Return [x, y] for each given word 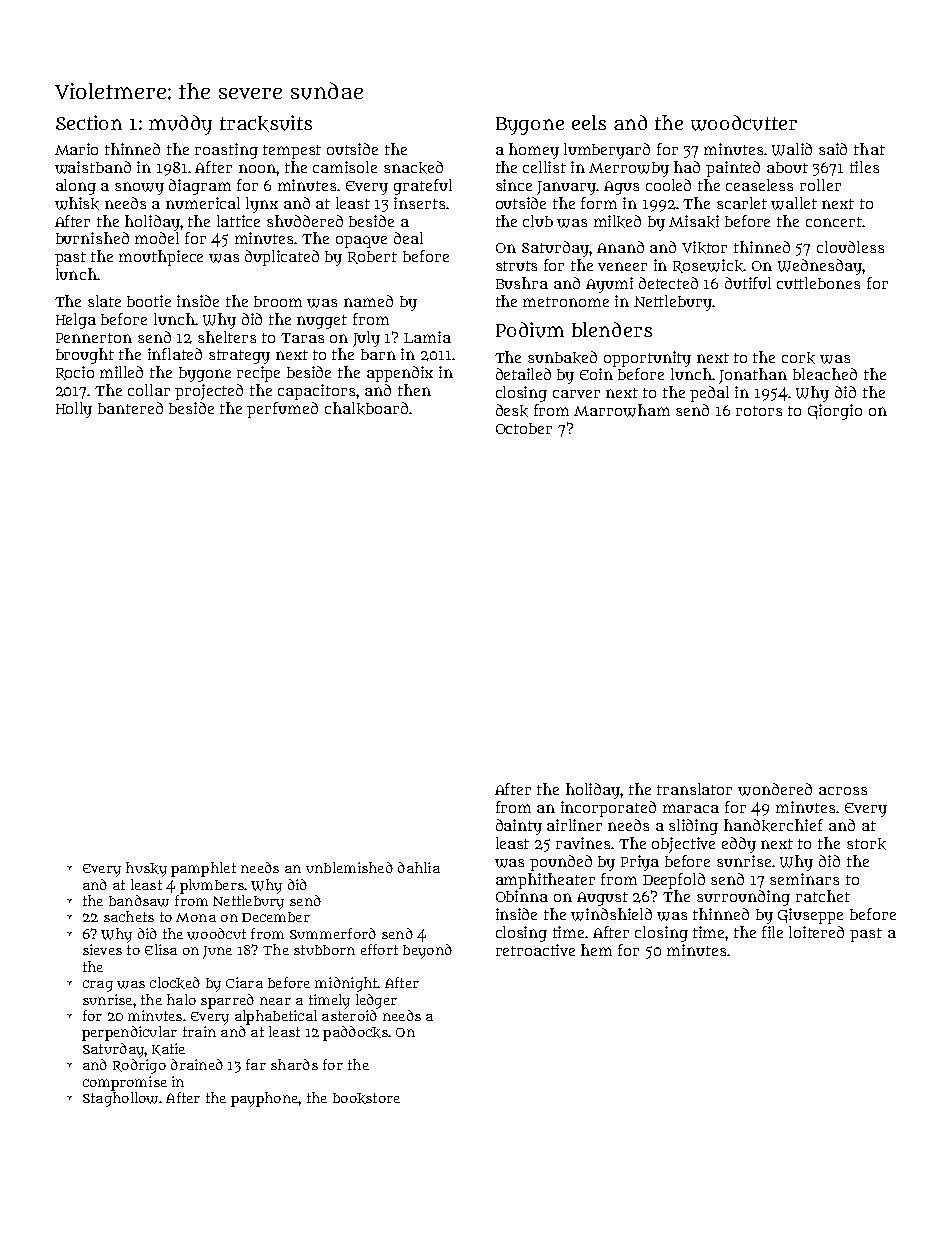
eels [589, 122]
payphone [264, 1099]
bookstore [366, 1098]
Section [89, 122]
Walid [792, 149]
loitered [816, 932]
